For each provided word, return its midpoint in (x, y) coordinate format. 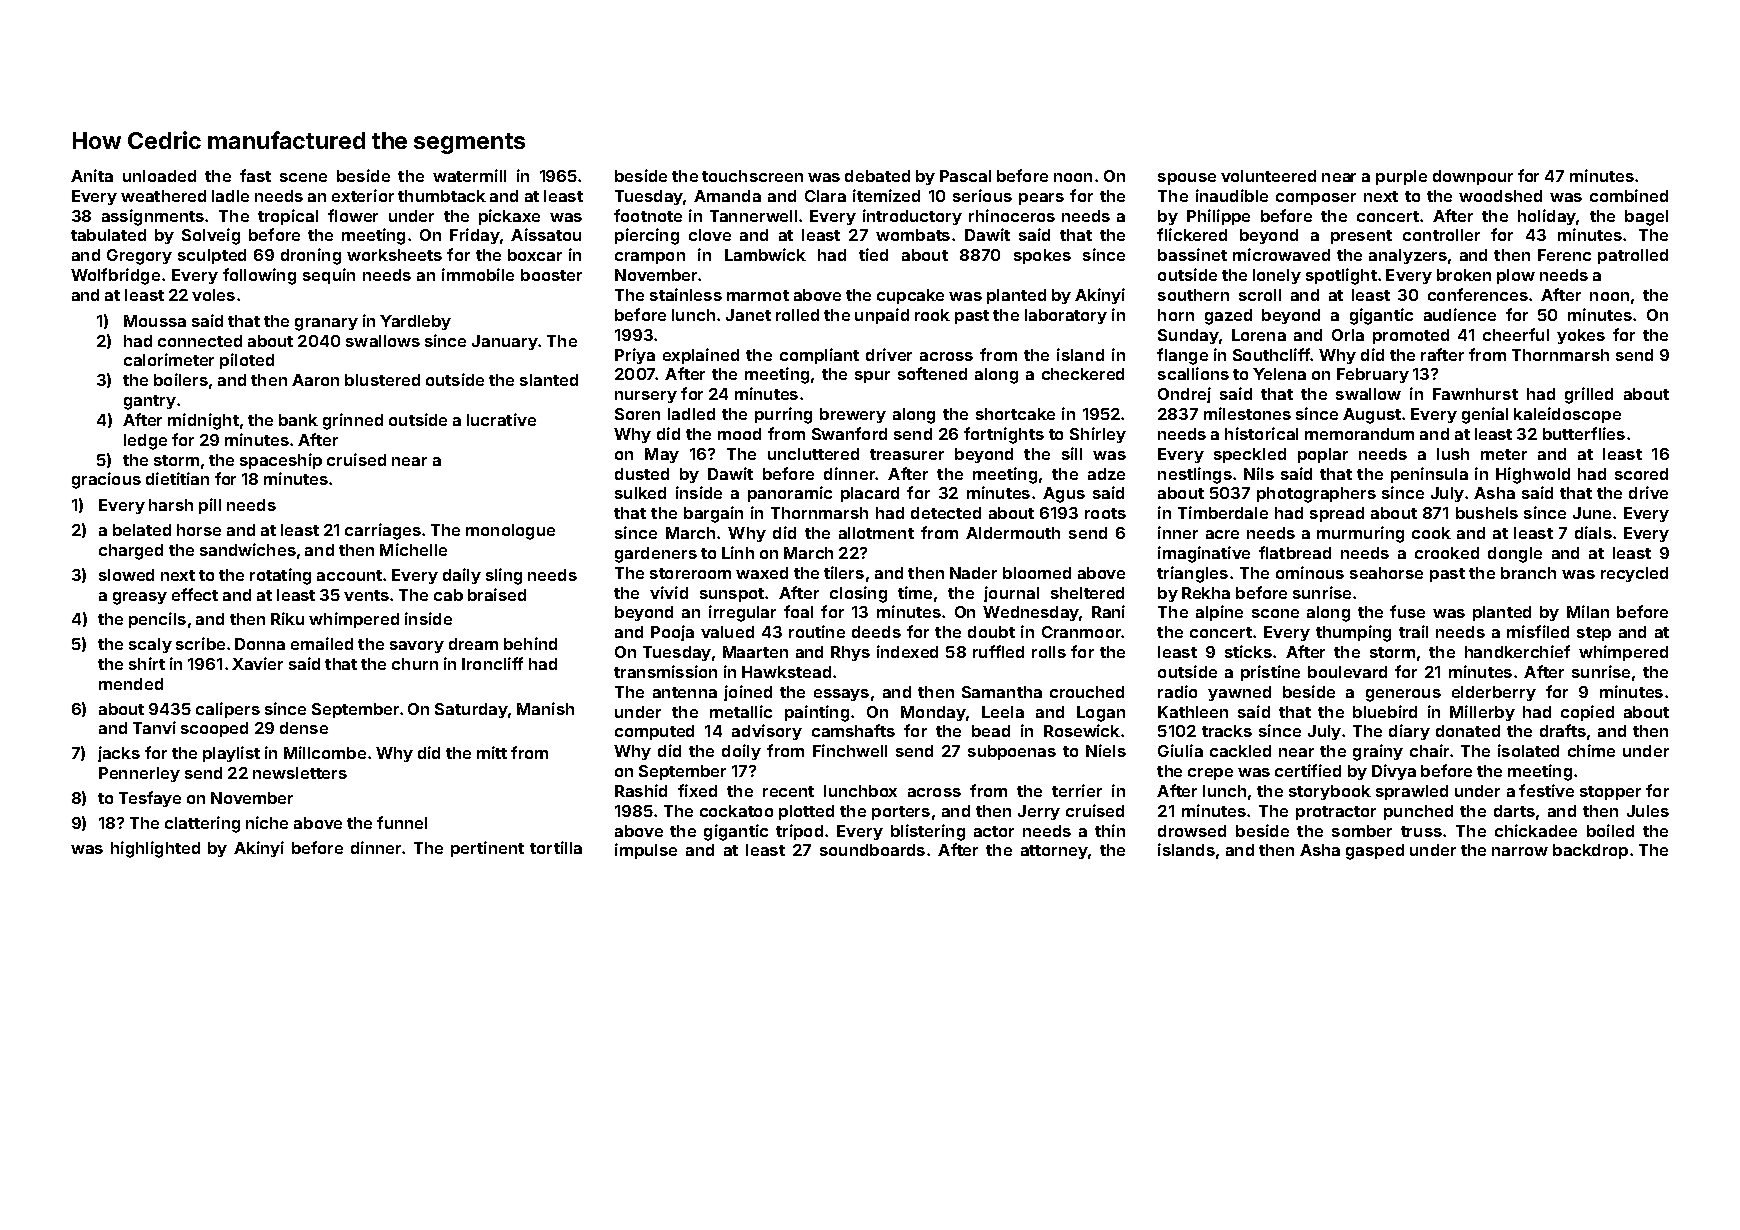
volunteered (1268, 176)
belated (142, 530)
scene (303, 177)
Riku (287, 618)
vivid (669, 592)
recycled (1634, 574)
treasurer (907, 454)
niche (267, 822)
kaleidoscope (1567, 415)
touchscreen (752, 176)
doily (741, 752)
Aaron (315, 380)
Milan (1588, 611)
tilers (844, 572)
